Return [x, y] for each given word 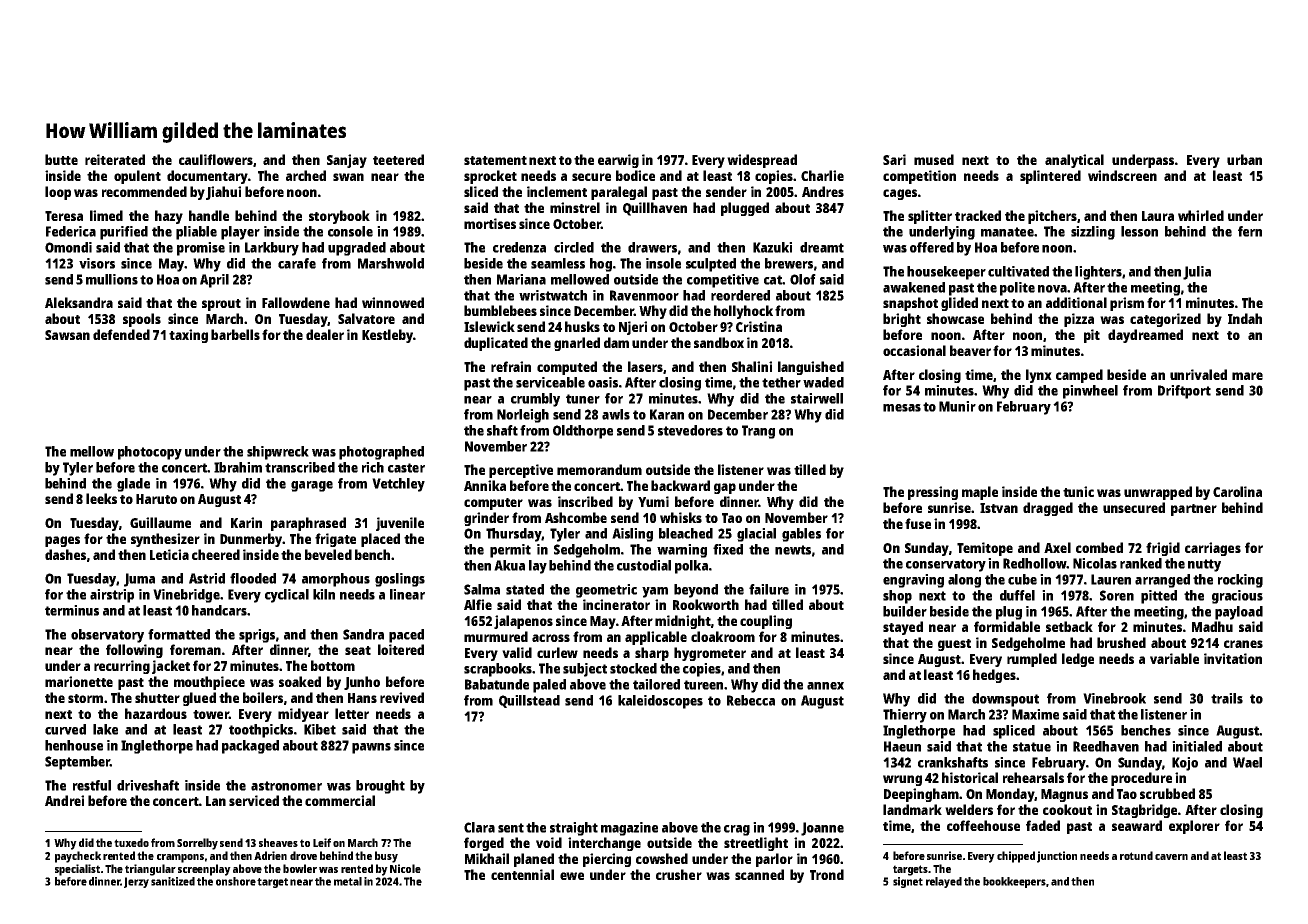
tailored [656, 684]
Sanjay [347, 161]
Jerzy [136, 882]
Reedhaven [1106, 746]
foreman [195, 649]
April [214, 281]
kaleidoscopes [660, 702]
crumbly [535, 400]
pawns [371, 748]
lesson [1139, 231]
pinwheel [1090, 392]
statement [495, 160]
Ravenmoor [644, 295]
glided [959, 304]
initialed [1197, 746]
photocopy [150, 453]
